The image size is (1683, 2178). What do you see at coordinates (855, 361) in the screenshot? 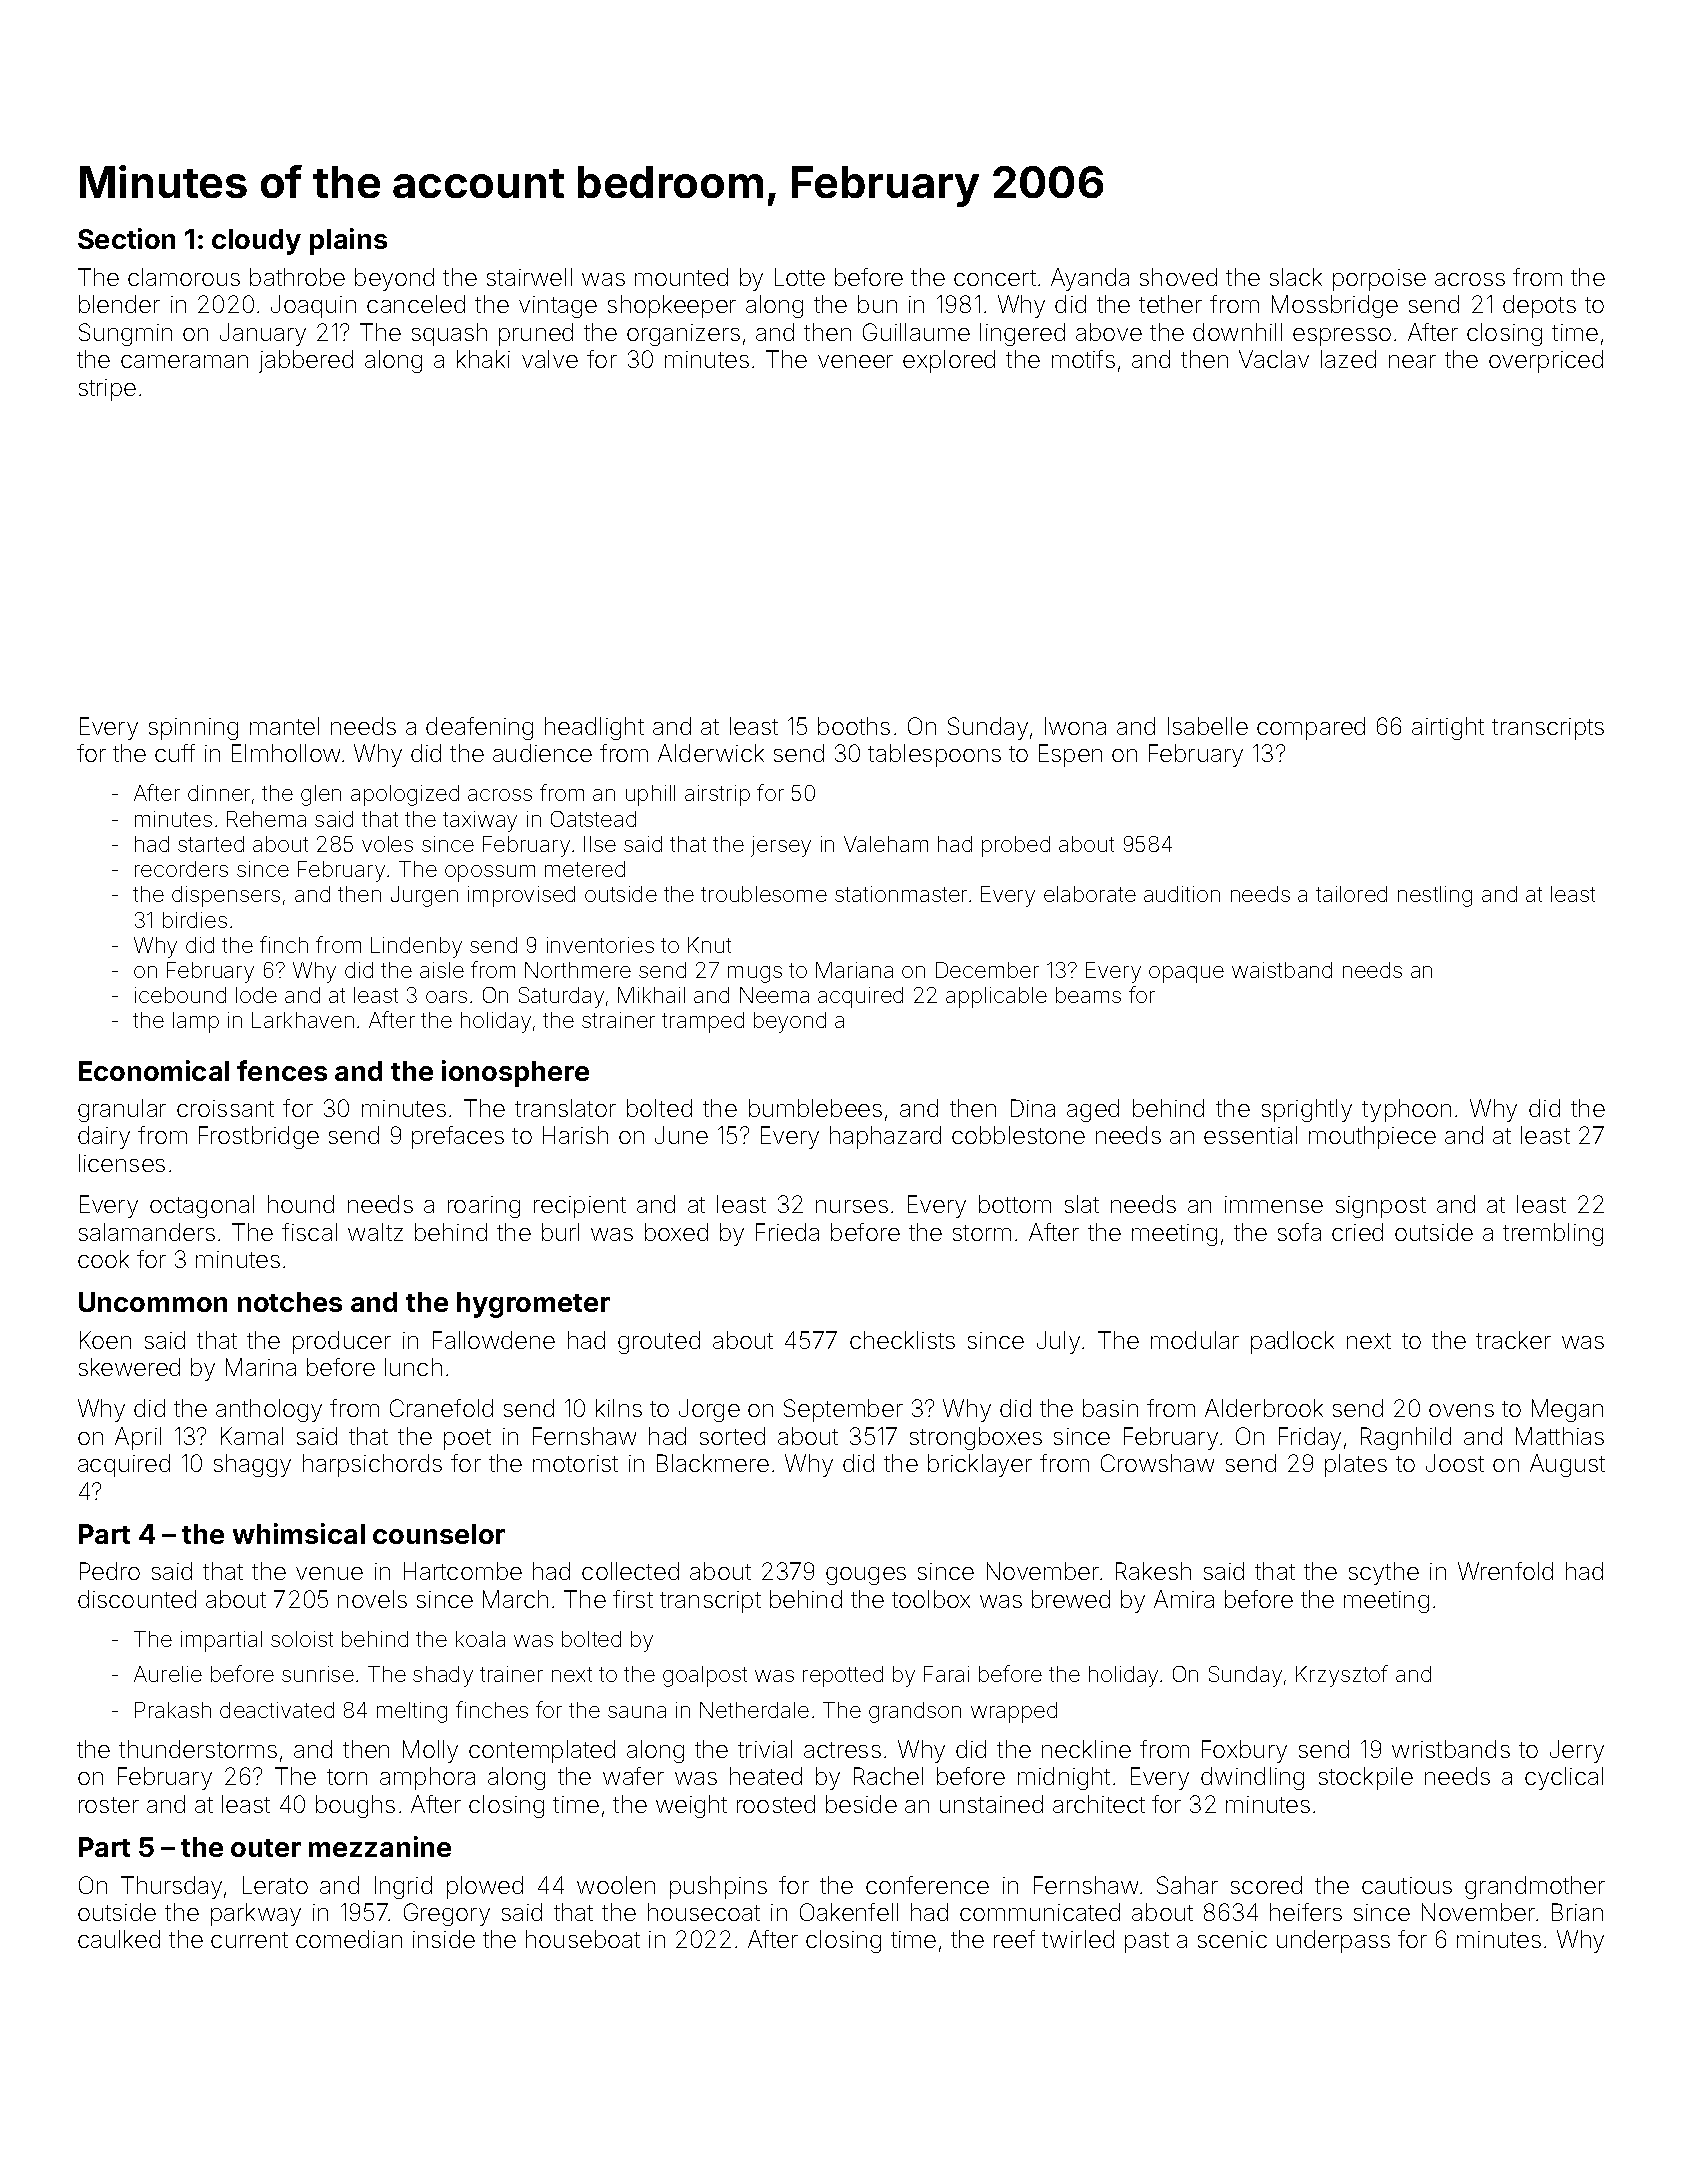
I see `veneer` at bounding box center [855, 361].
